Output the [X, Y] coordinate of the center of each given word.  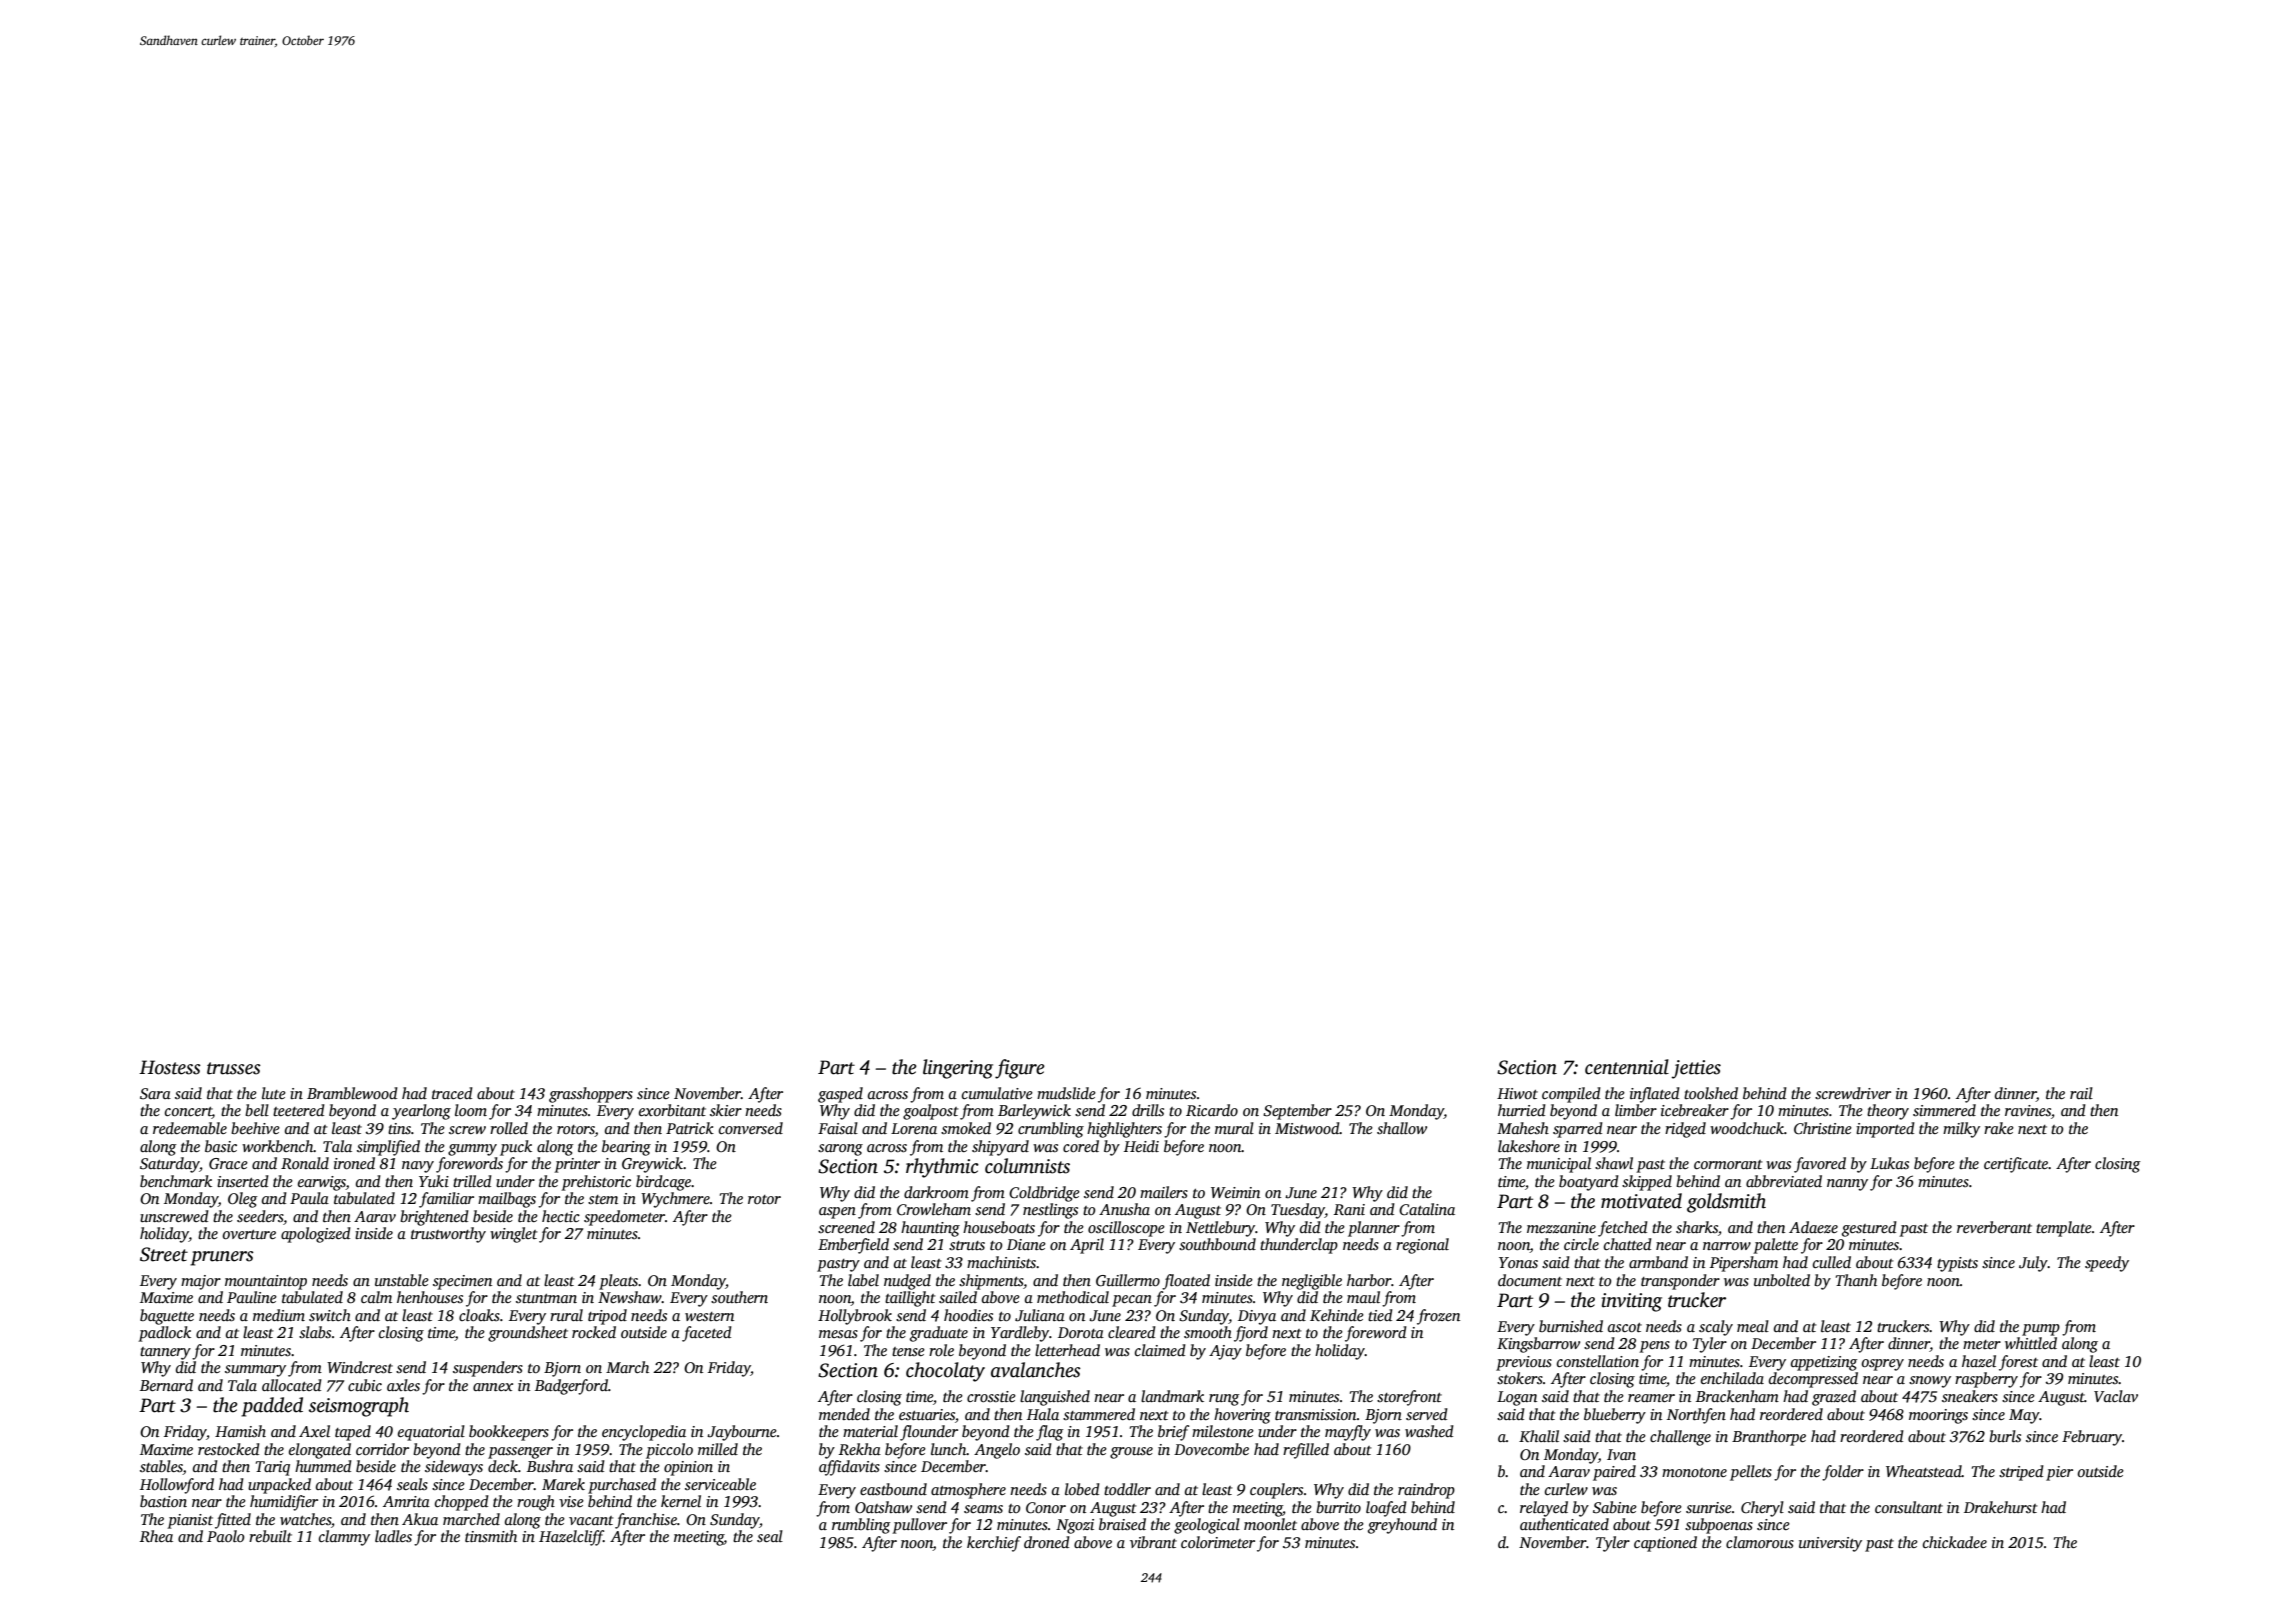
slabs [315, 1332]
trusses [234, 1068]
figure [1020, 1069]
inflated [1655, 1095]
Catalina [1427, 1209]
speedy [2107, 1264]
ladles [393, 1536]
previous [1524, 1363]
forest [2018, 1363]
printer [577, 1165]
